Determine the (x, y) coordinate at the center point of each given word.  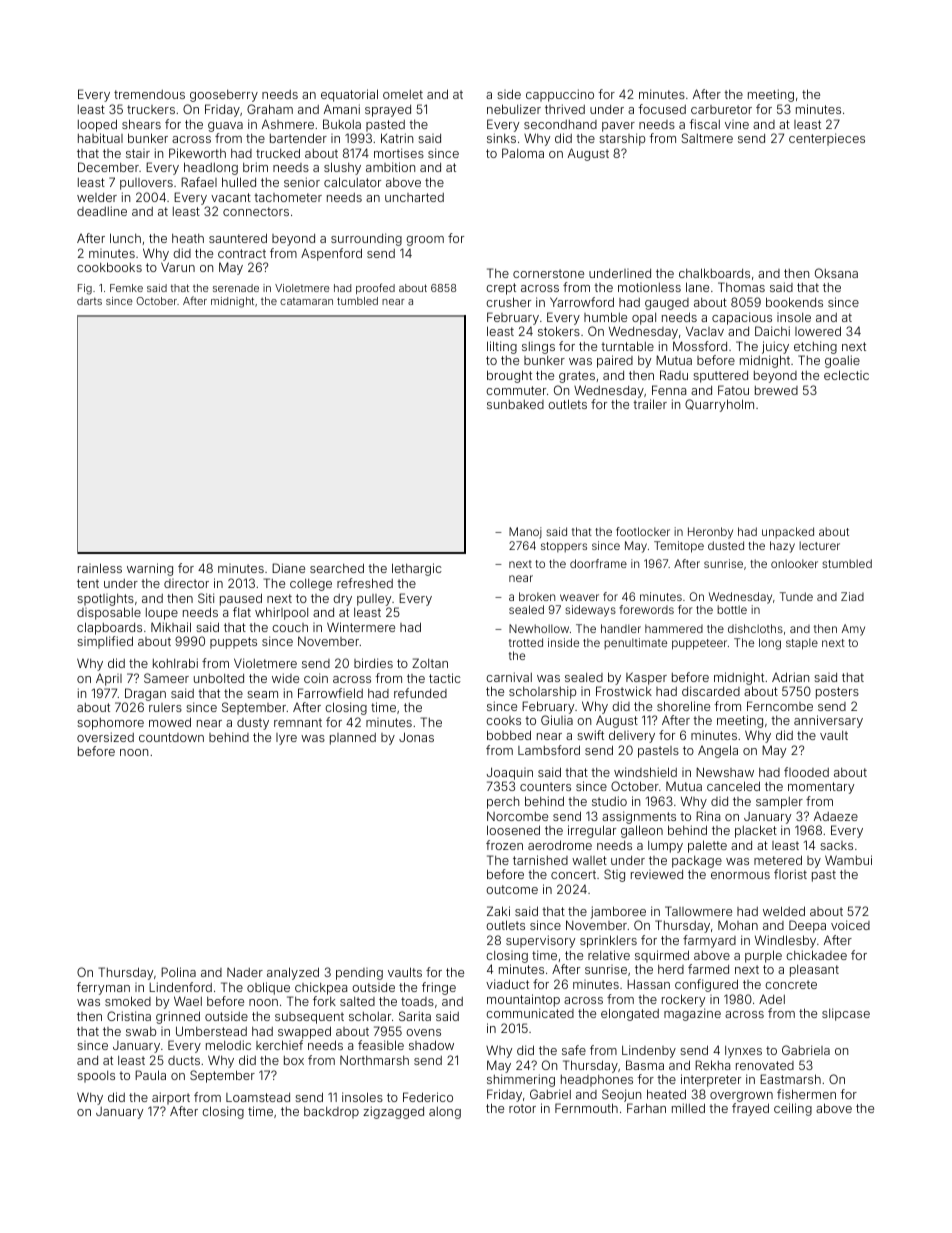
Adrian (790, 677)
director (186, 583)
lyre (286, 739)
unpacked (788, 532)
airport (171, 1098)
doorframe (598, 563)
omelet (403, 94)
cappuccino (560, 95)
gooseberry (224, 96)
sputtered (720, 377)
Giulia (557, 720)
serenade (236, 288)
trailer (650, 404)
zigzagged (393, 1112)
